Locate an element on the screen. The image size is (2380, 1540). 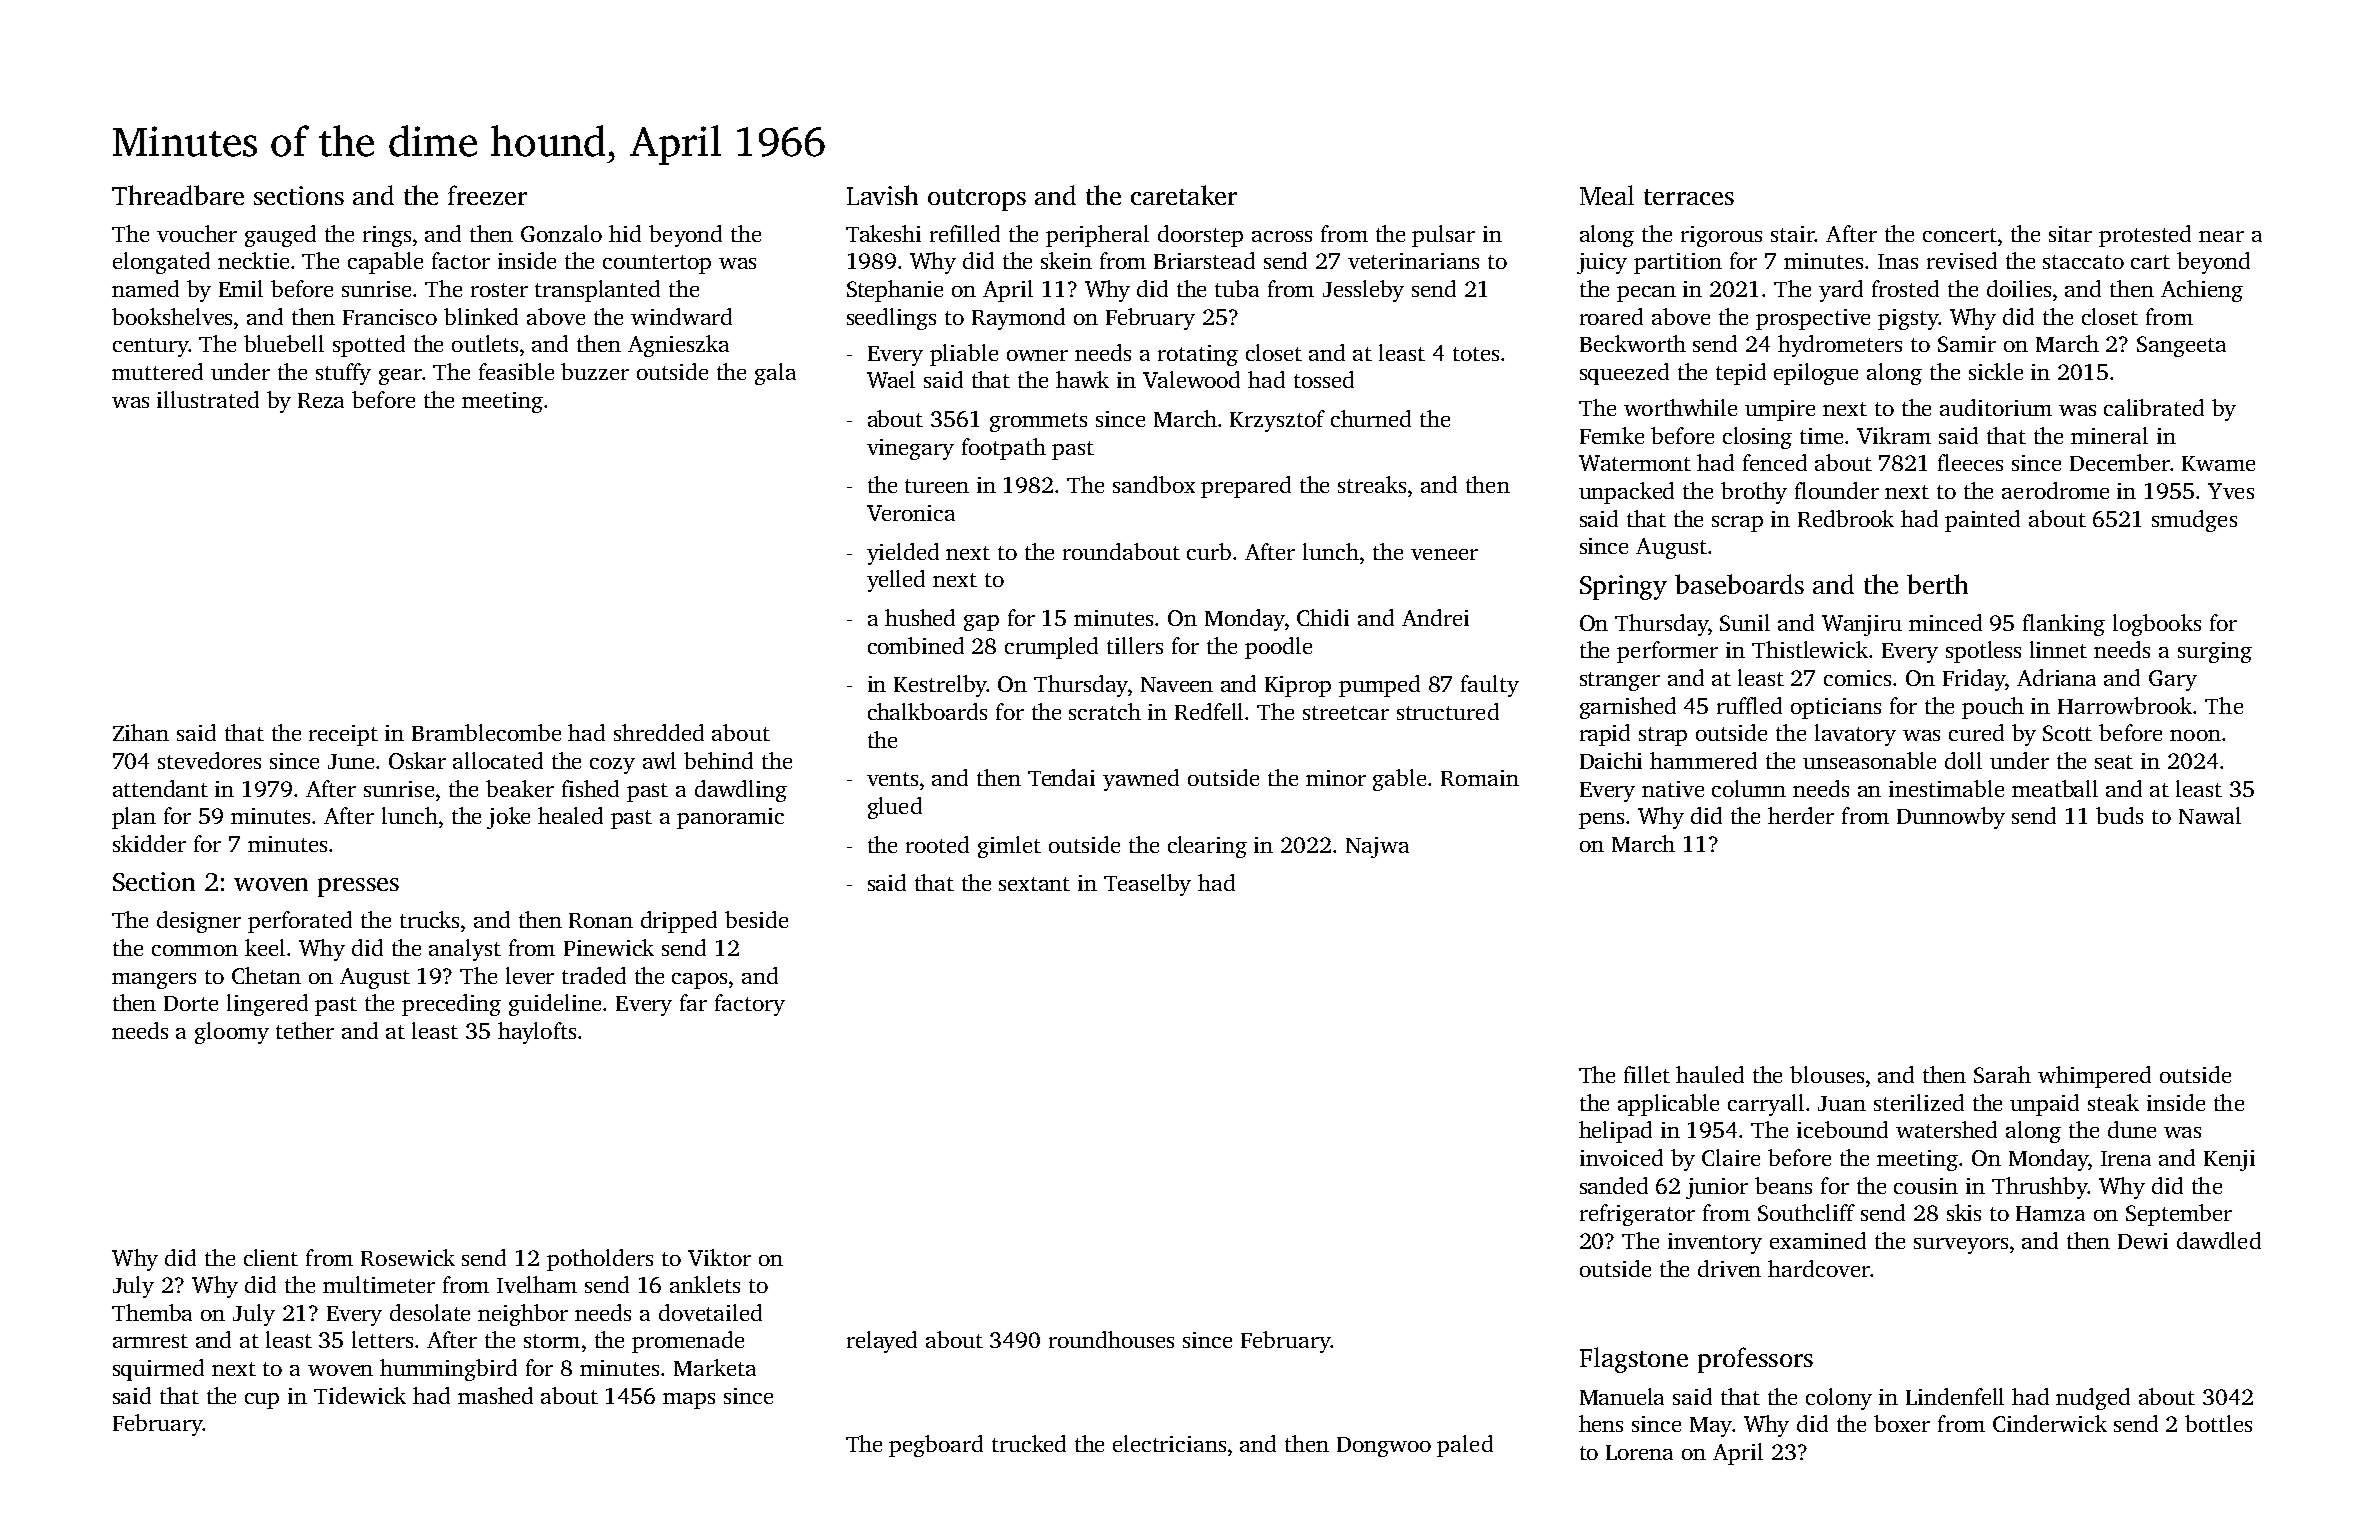
near is located at coordinates (2221, 236).
